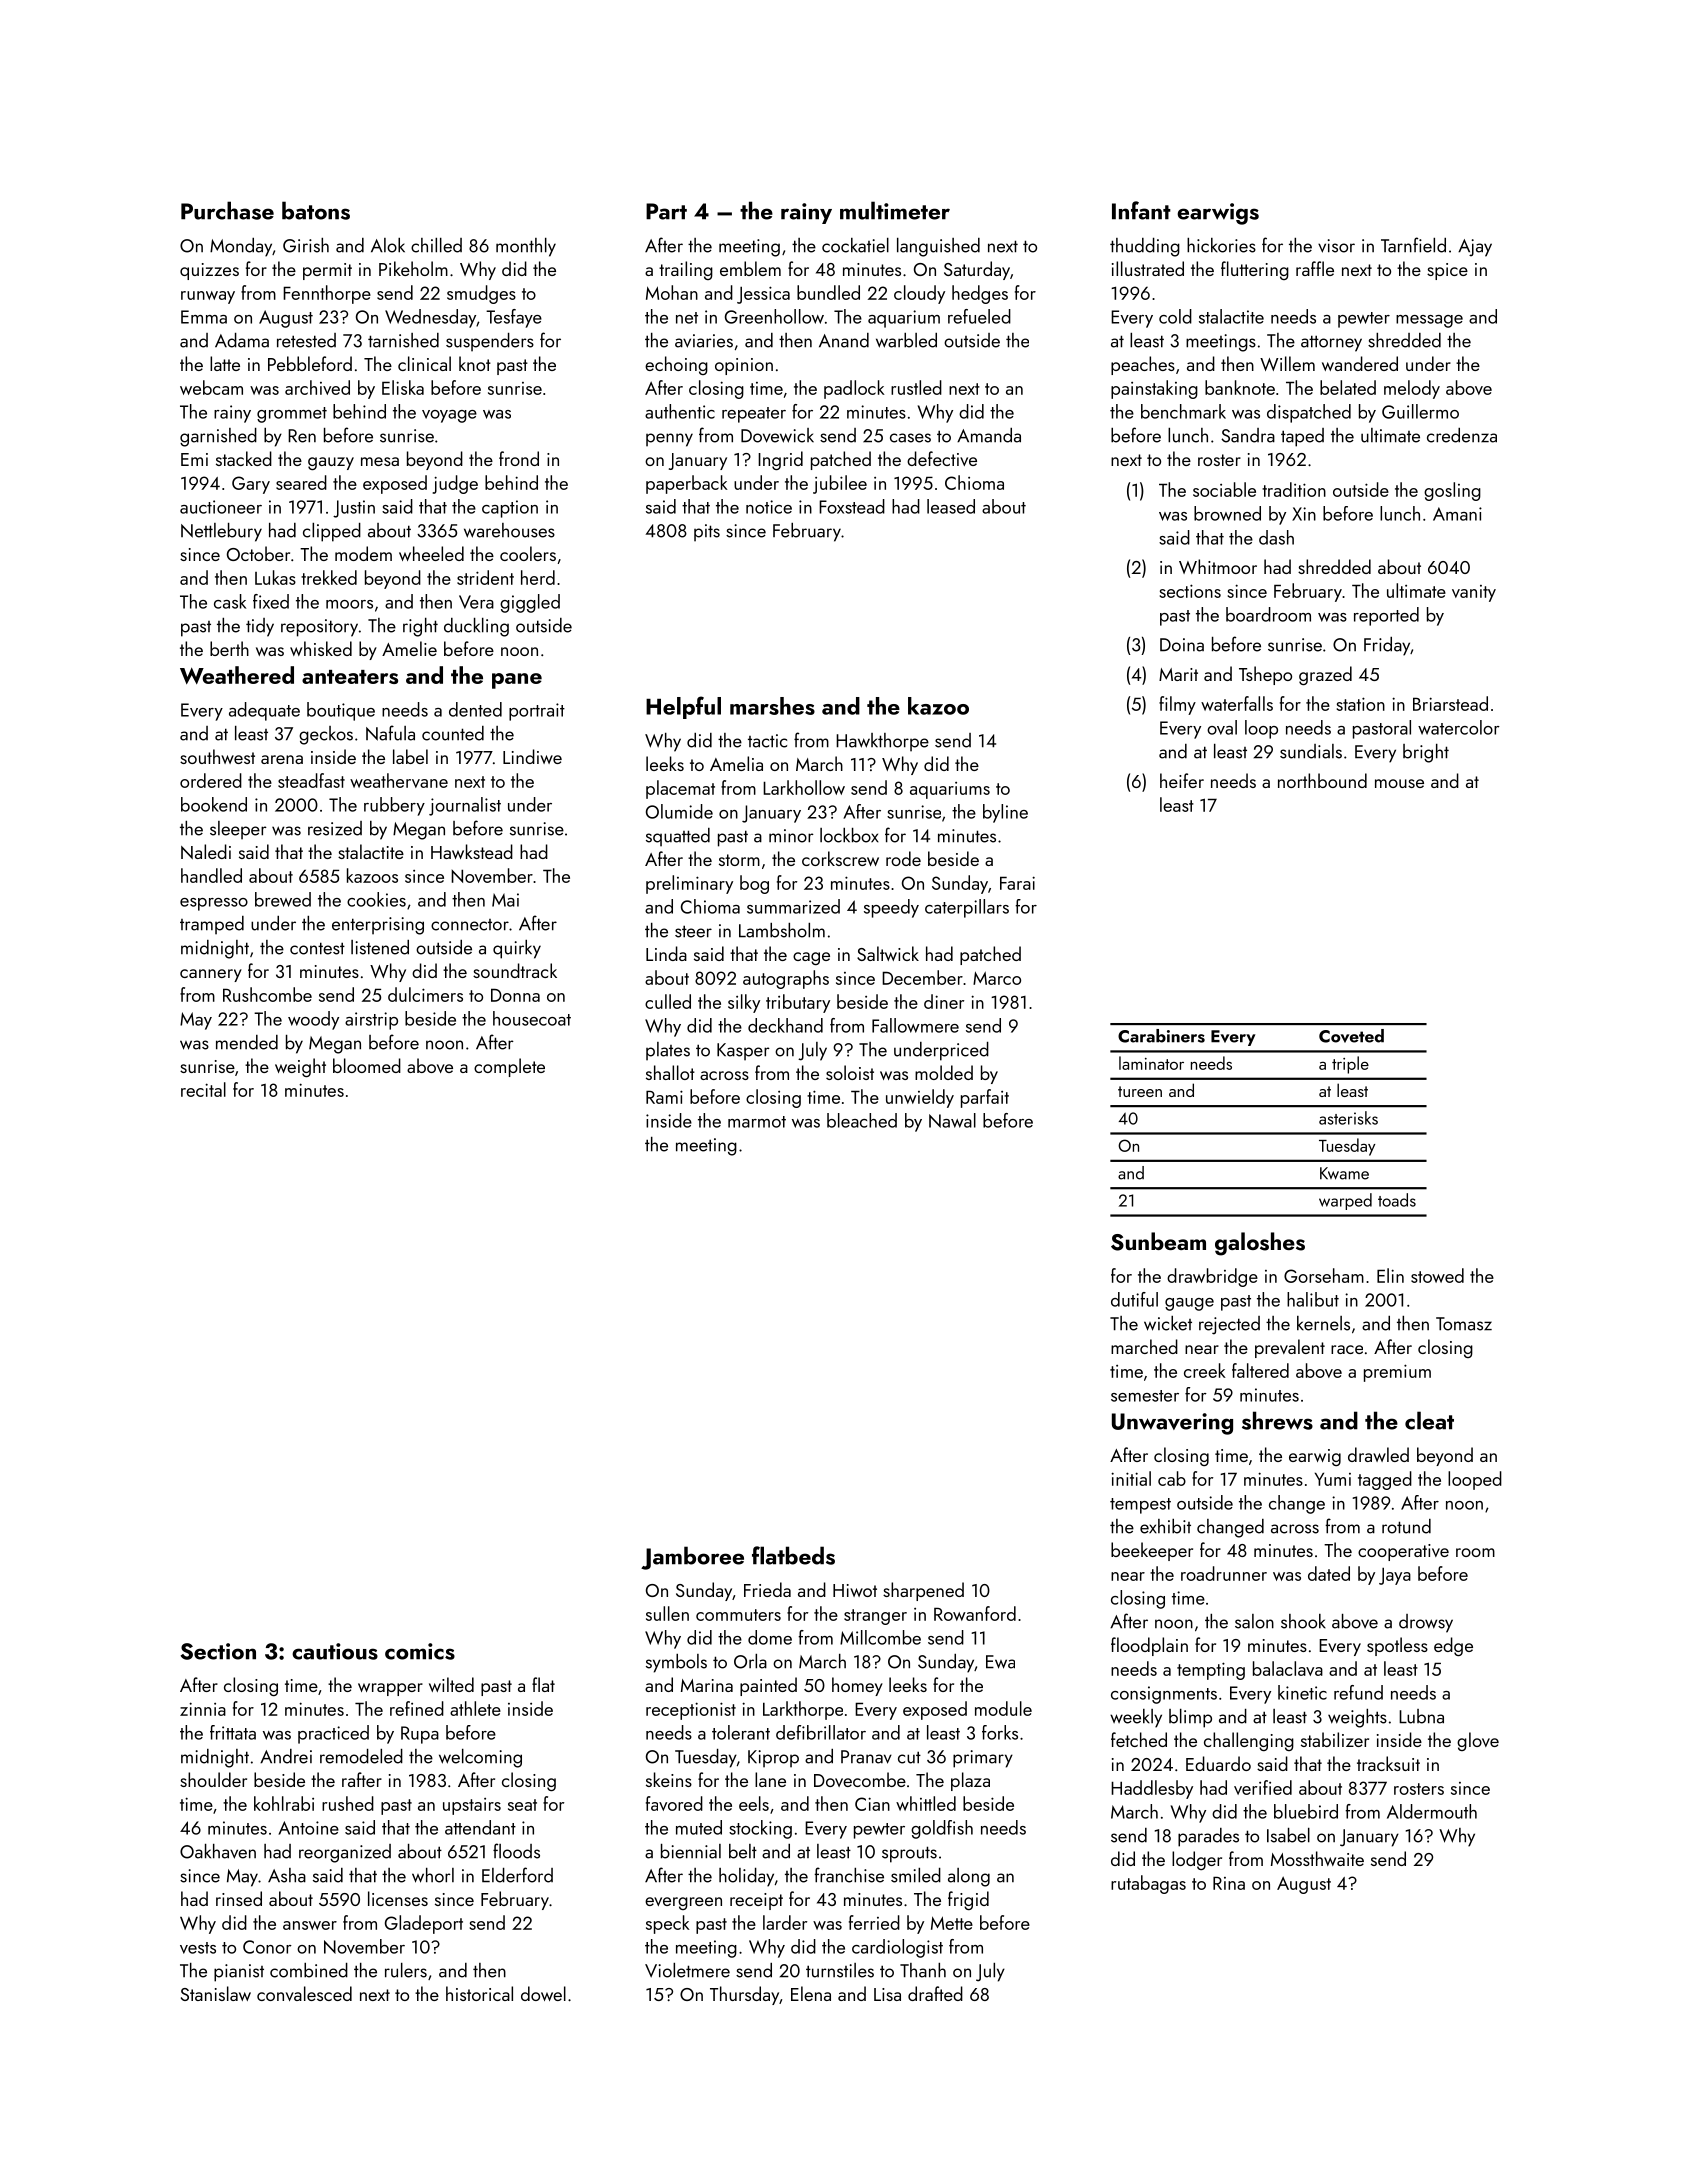 The image size is (1683, 2178). I want to click on Willem, so click(1287, 363).
